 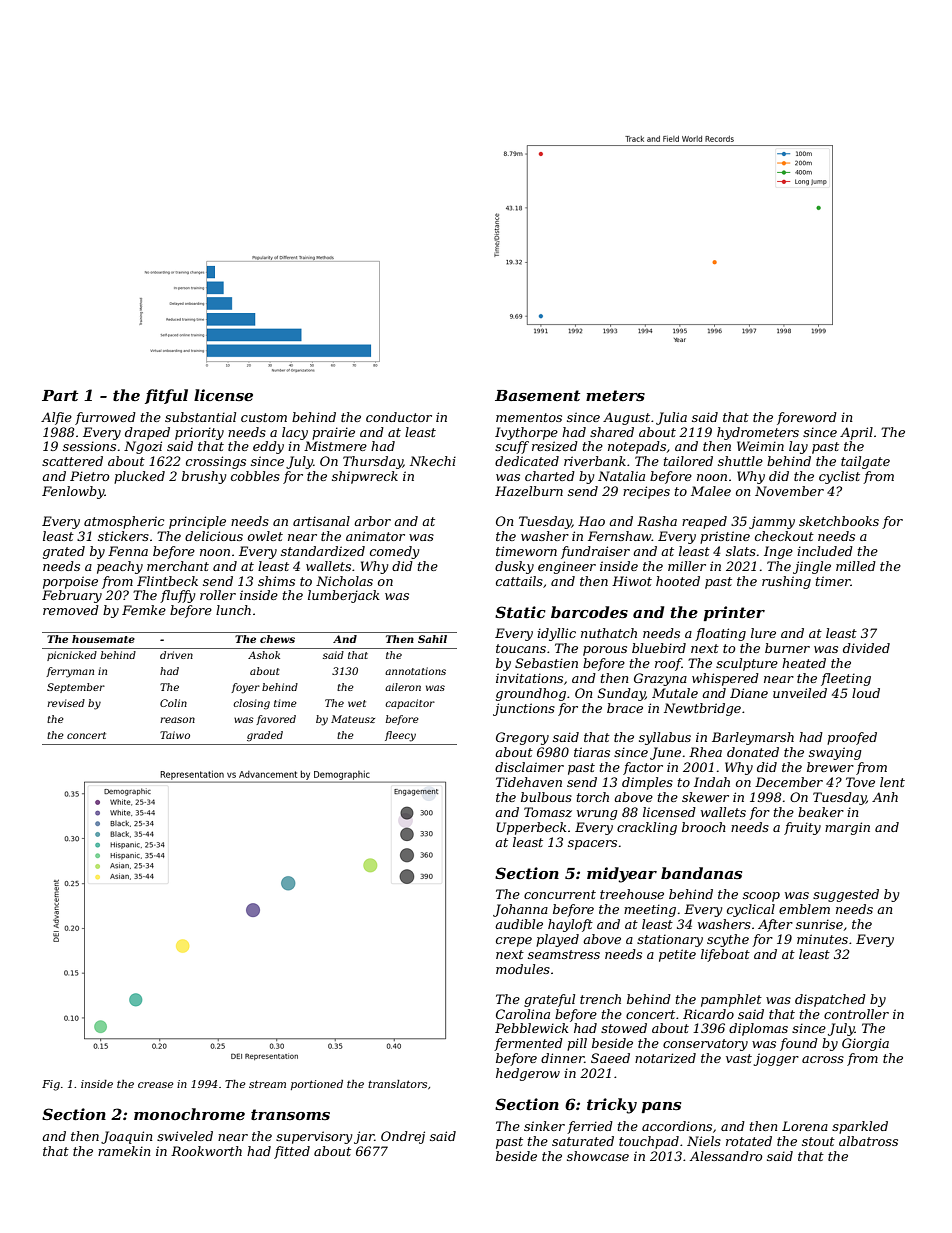 I want to click on rushing, so click(x=786, y=582).
